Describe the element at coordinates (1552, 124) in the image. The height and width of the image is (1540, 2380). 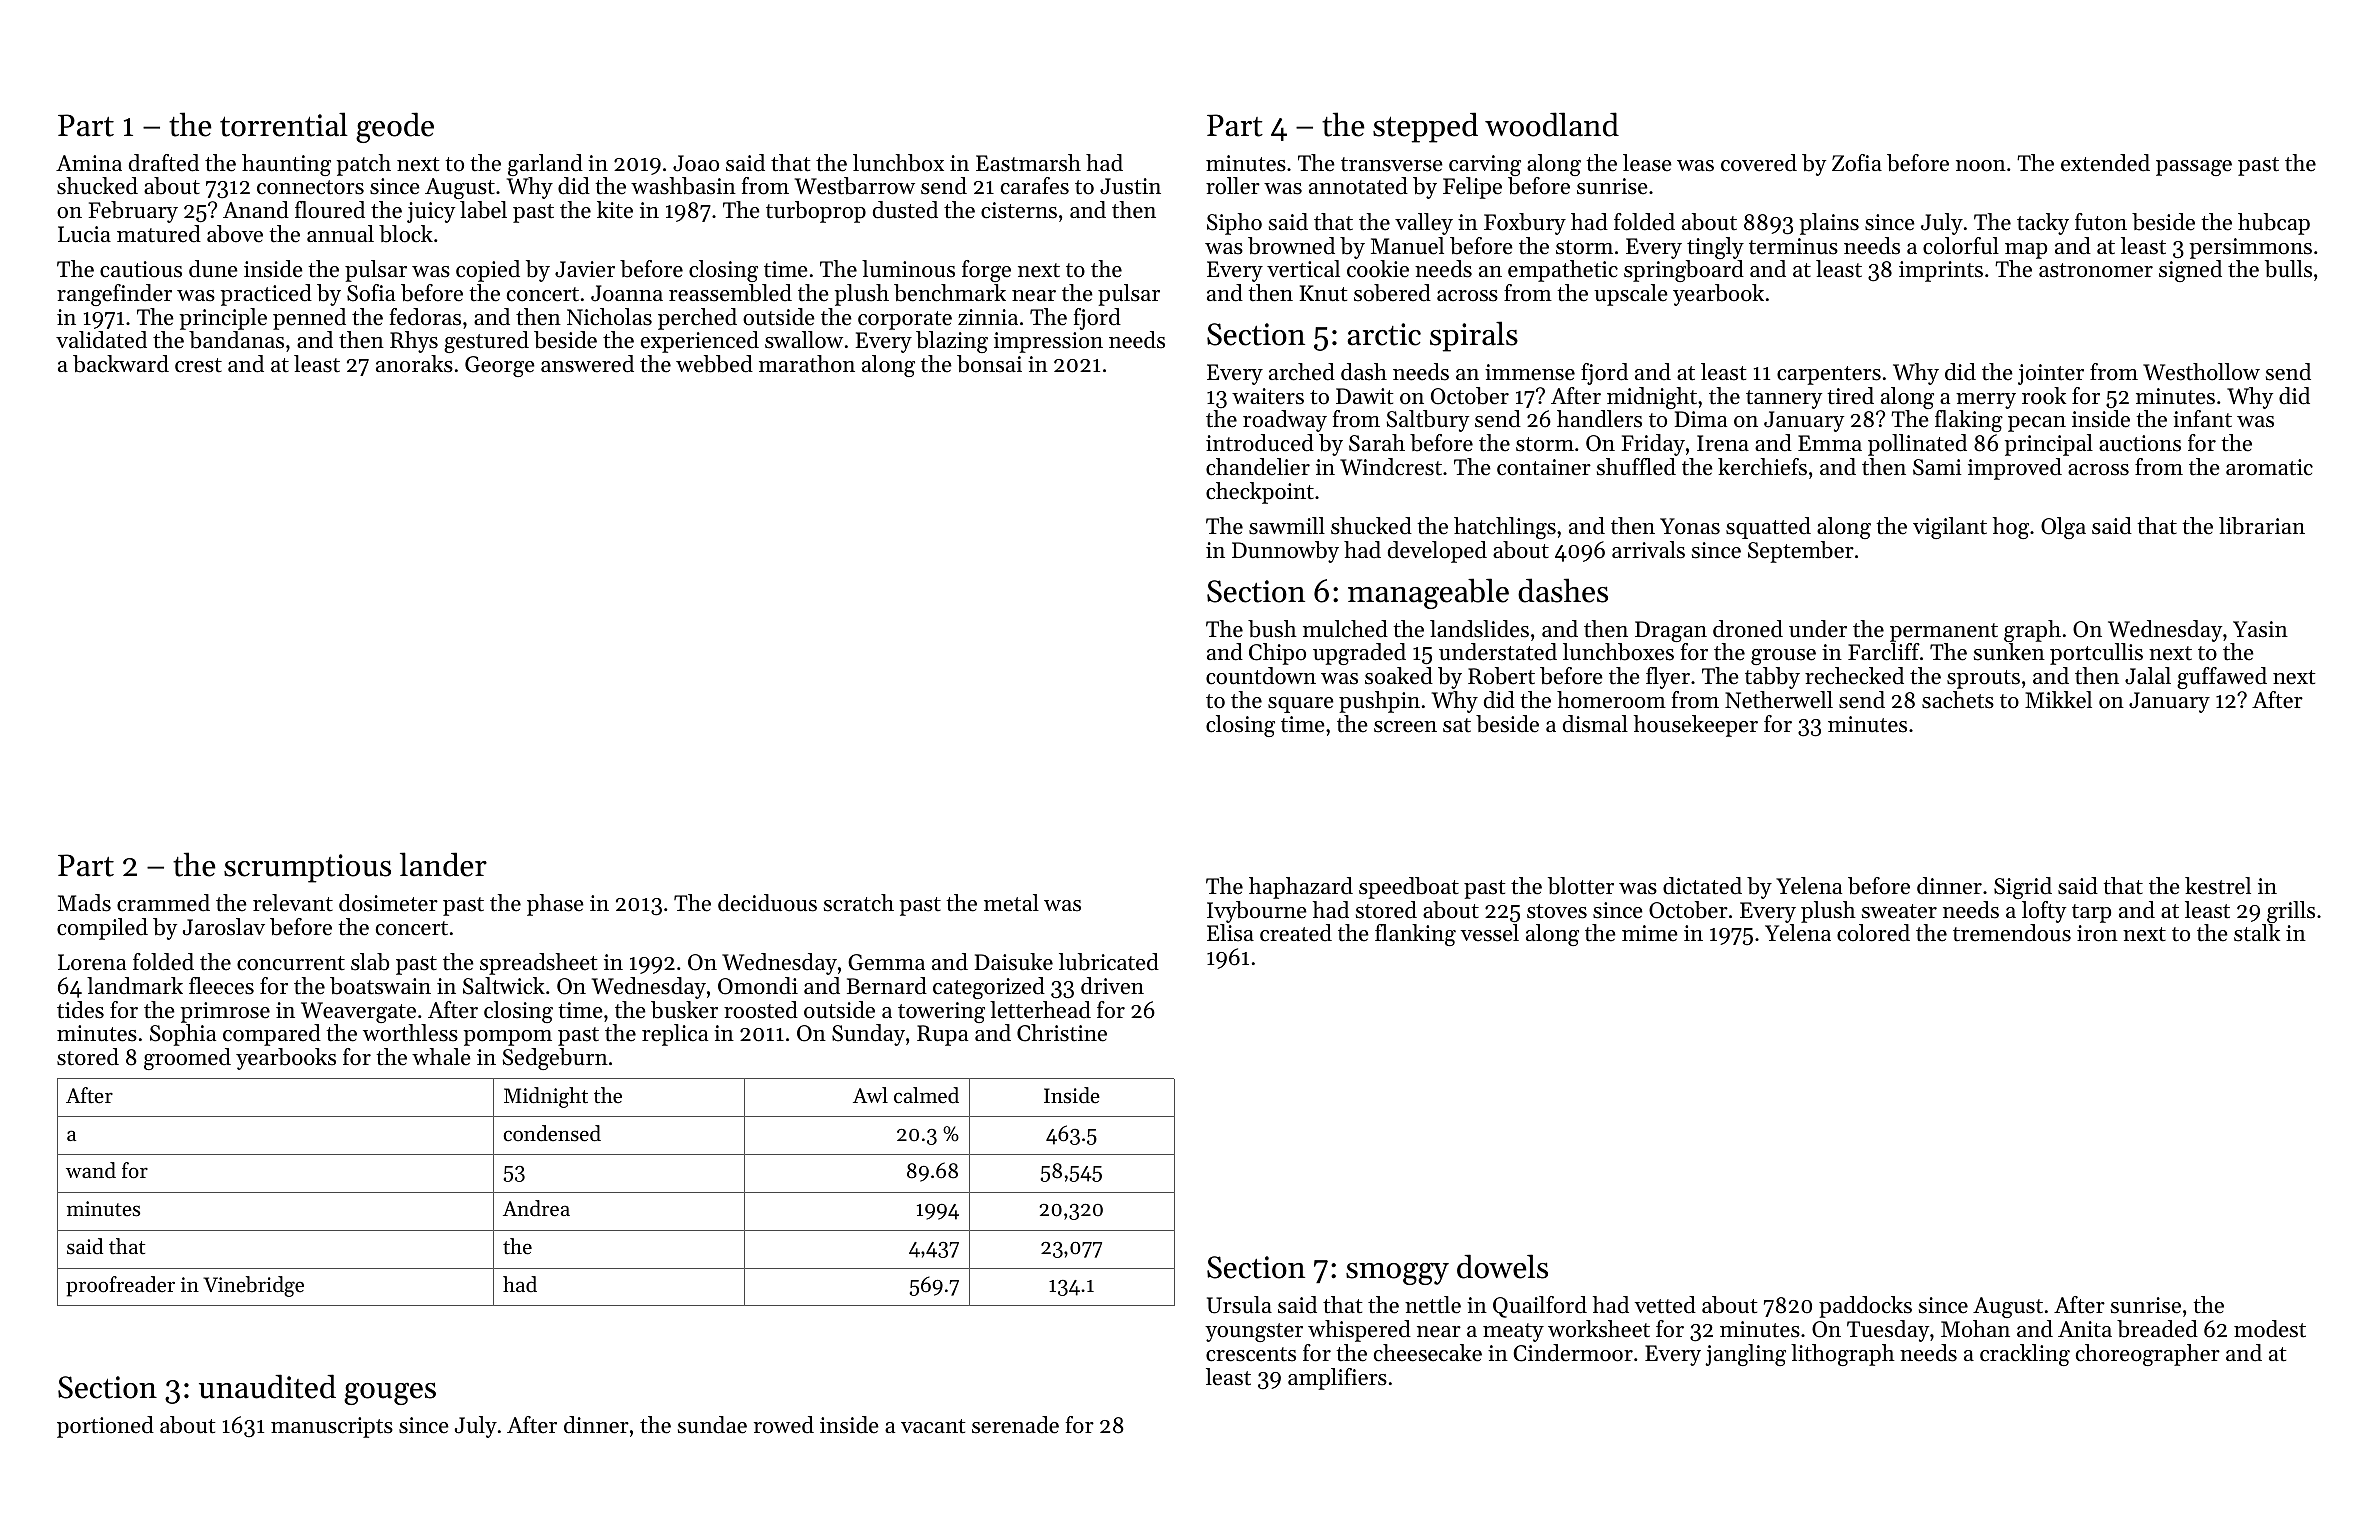
I see `woodland` at that location.
